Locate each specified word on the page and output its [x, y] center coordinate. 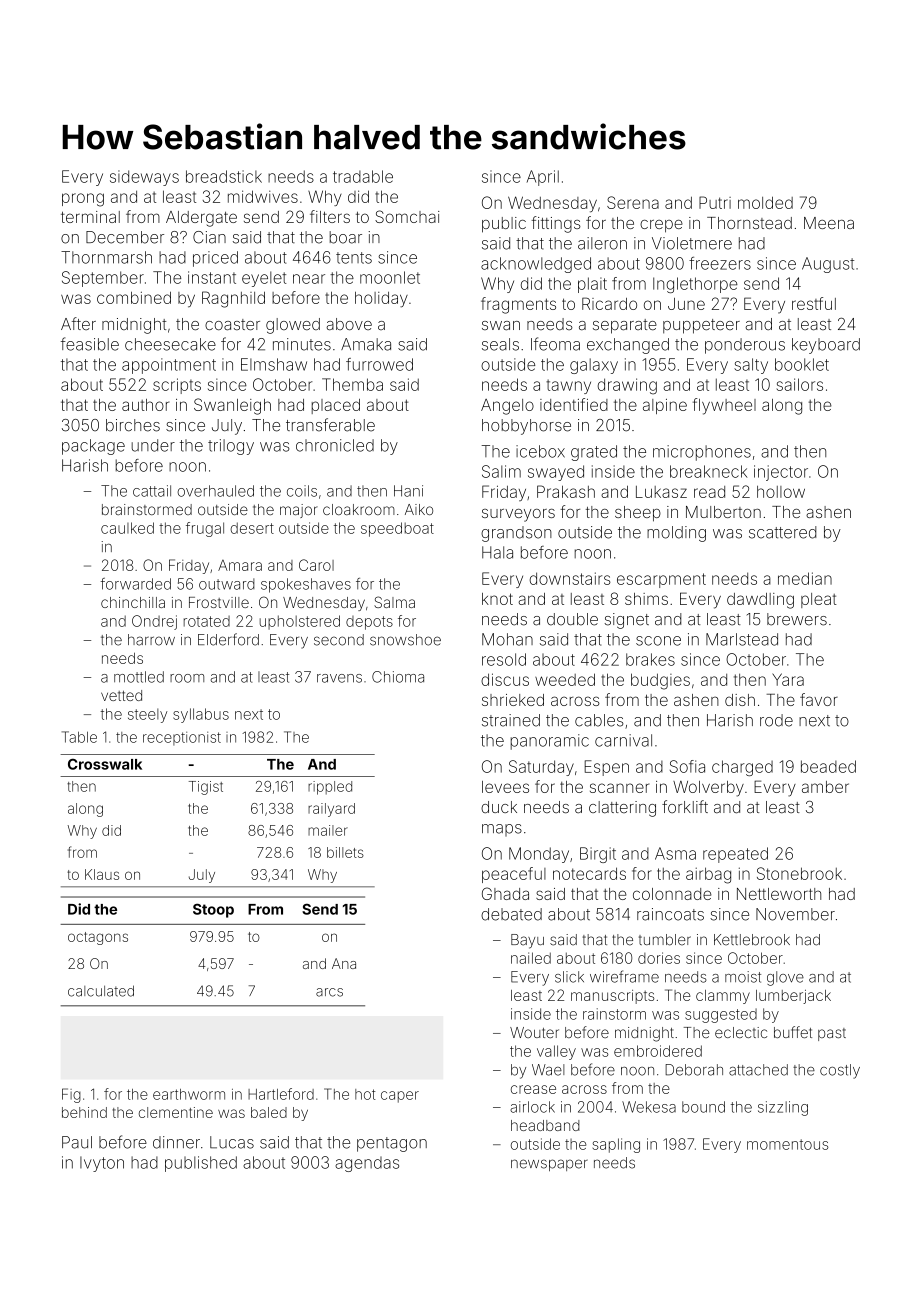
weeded [565, 679]
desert [252, 528]
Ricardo [609, 303]
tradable [363, 176]
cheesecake [170, 344]
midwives [263, 196]
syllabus [201, 715]
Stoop [213, 910]
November [795, 914]
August [828, 265]
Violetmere [692, 243]
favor [819, 699]
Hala [497, 552]
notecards [589, 873]
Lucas [232, 1142]
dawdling [760, 601]
